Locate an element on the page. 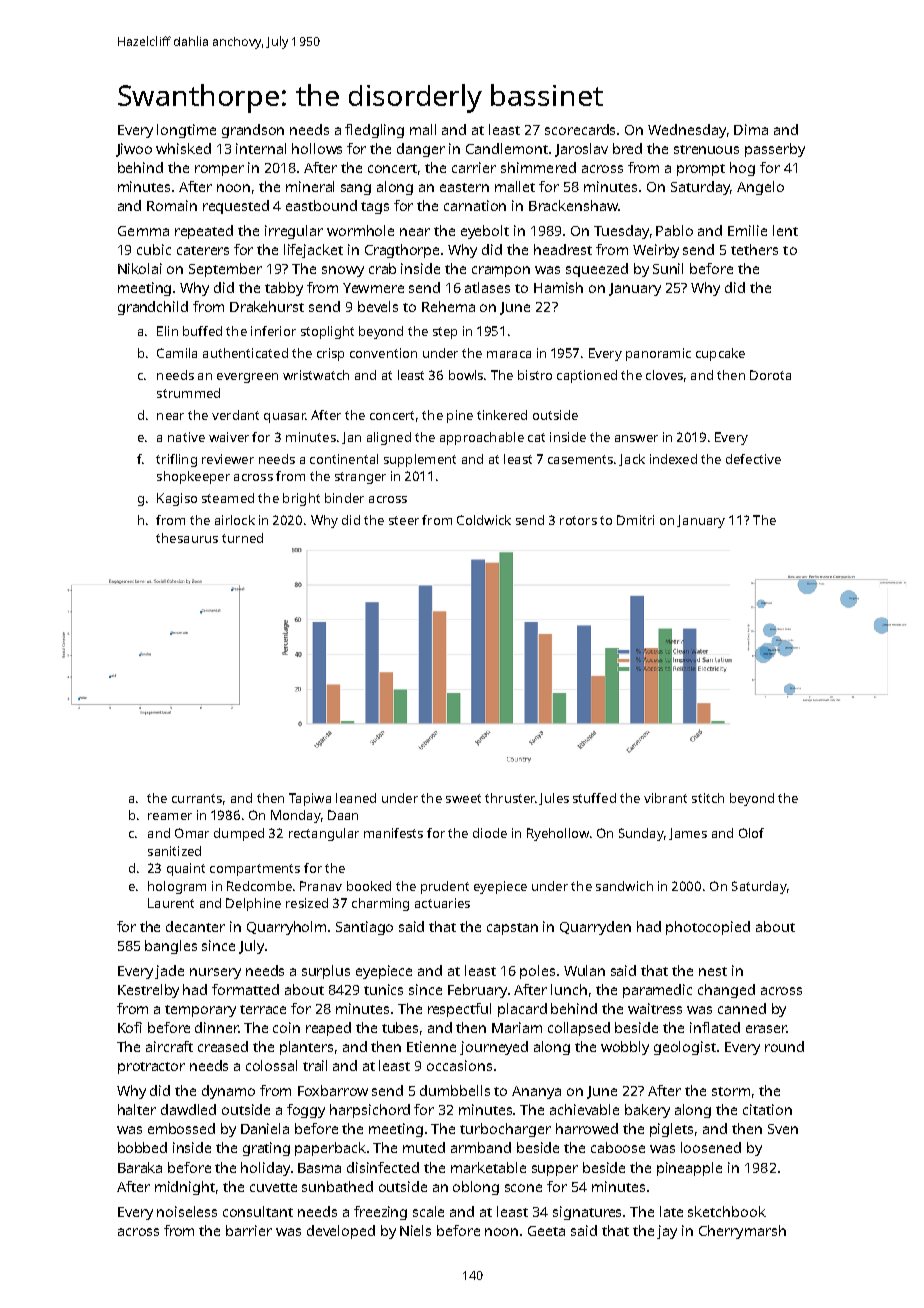 The image size is (924, 1308). Dmitri is located at coordinates (635, 520).
